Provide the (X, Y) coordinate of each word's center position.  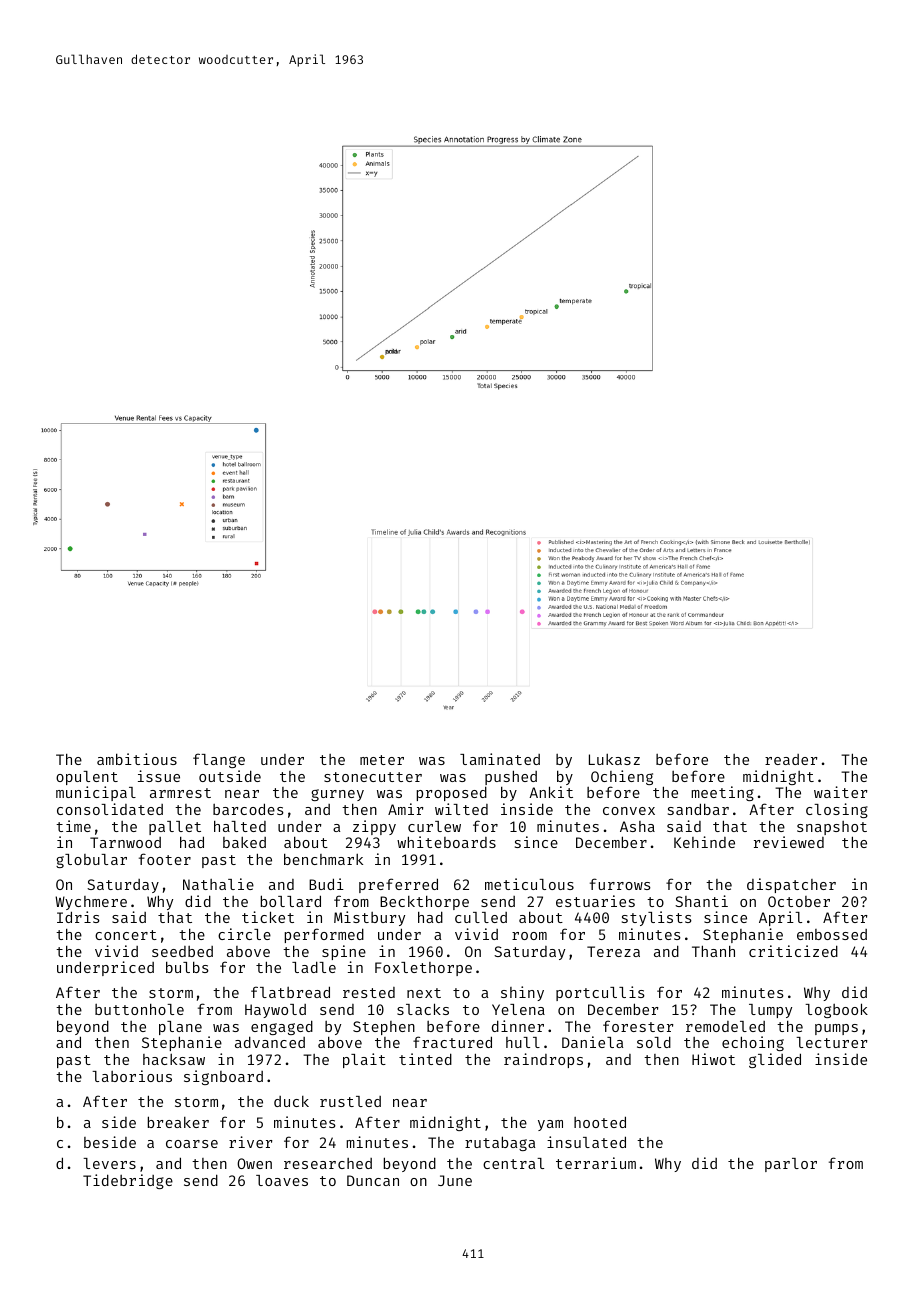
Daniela (592, 1042)
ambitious (137, 759)
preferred (398, 885)
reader (791, 759)
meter (382, 760)
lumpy (770, 1011)
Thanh (713, 951)
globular (91, 861)
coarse (192, 1144)
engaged (282, 1027)
